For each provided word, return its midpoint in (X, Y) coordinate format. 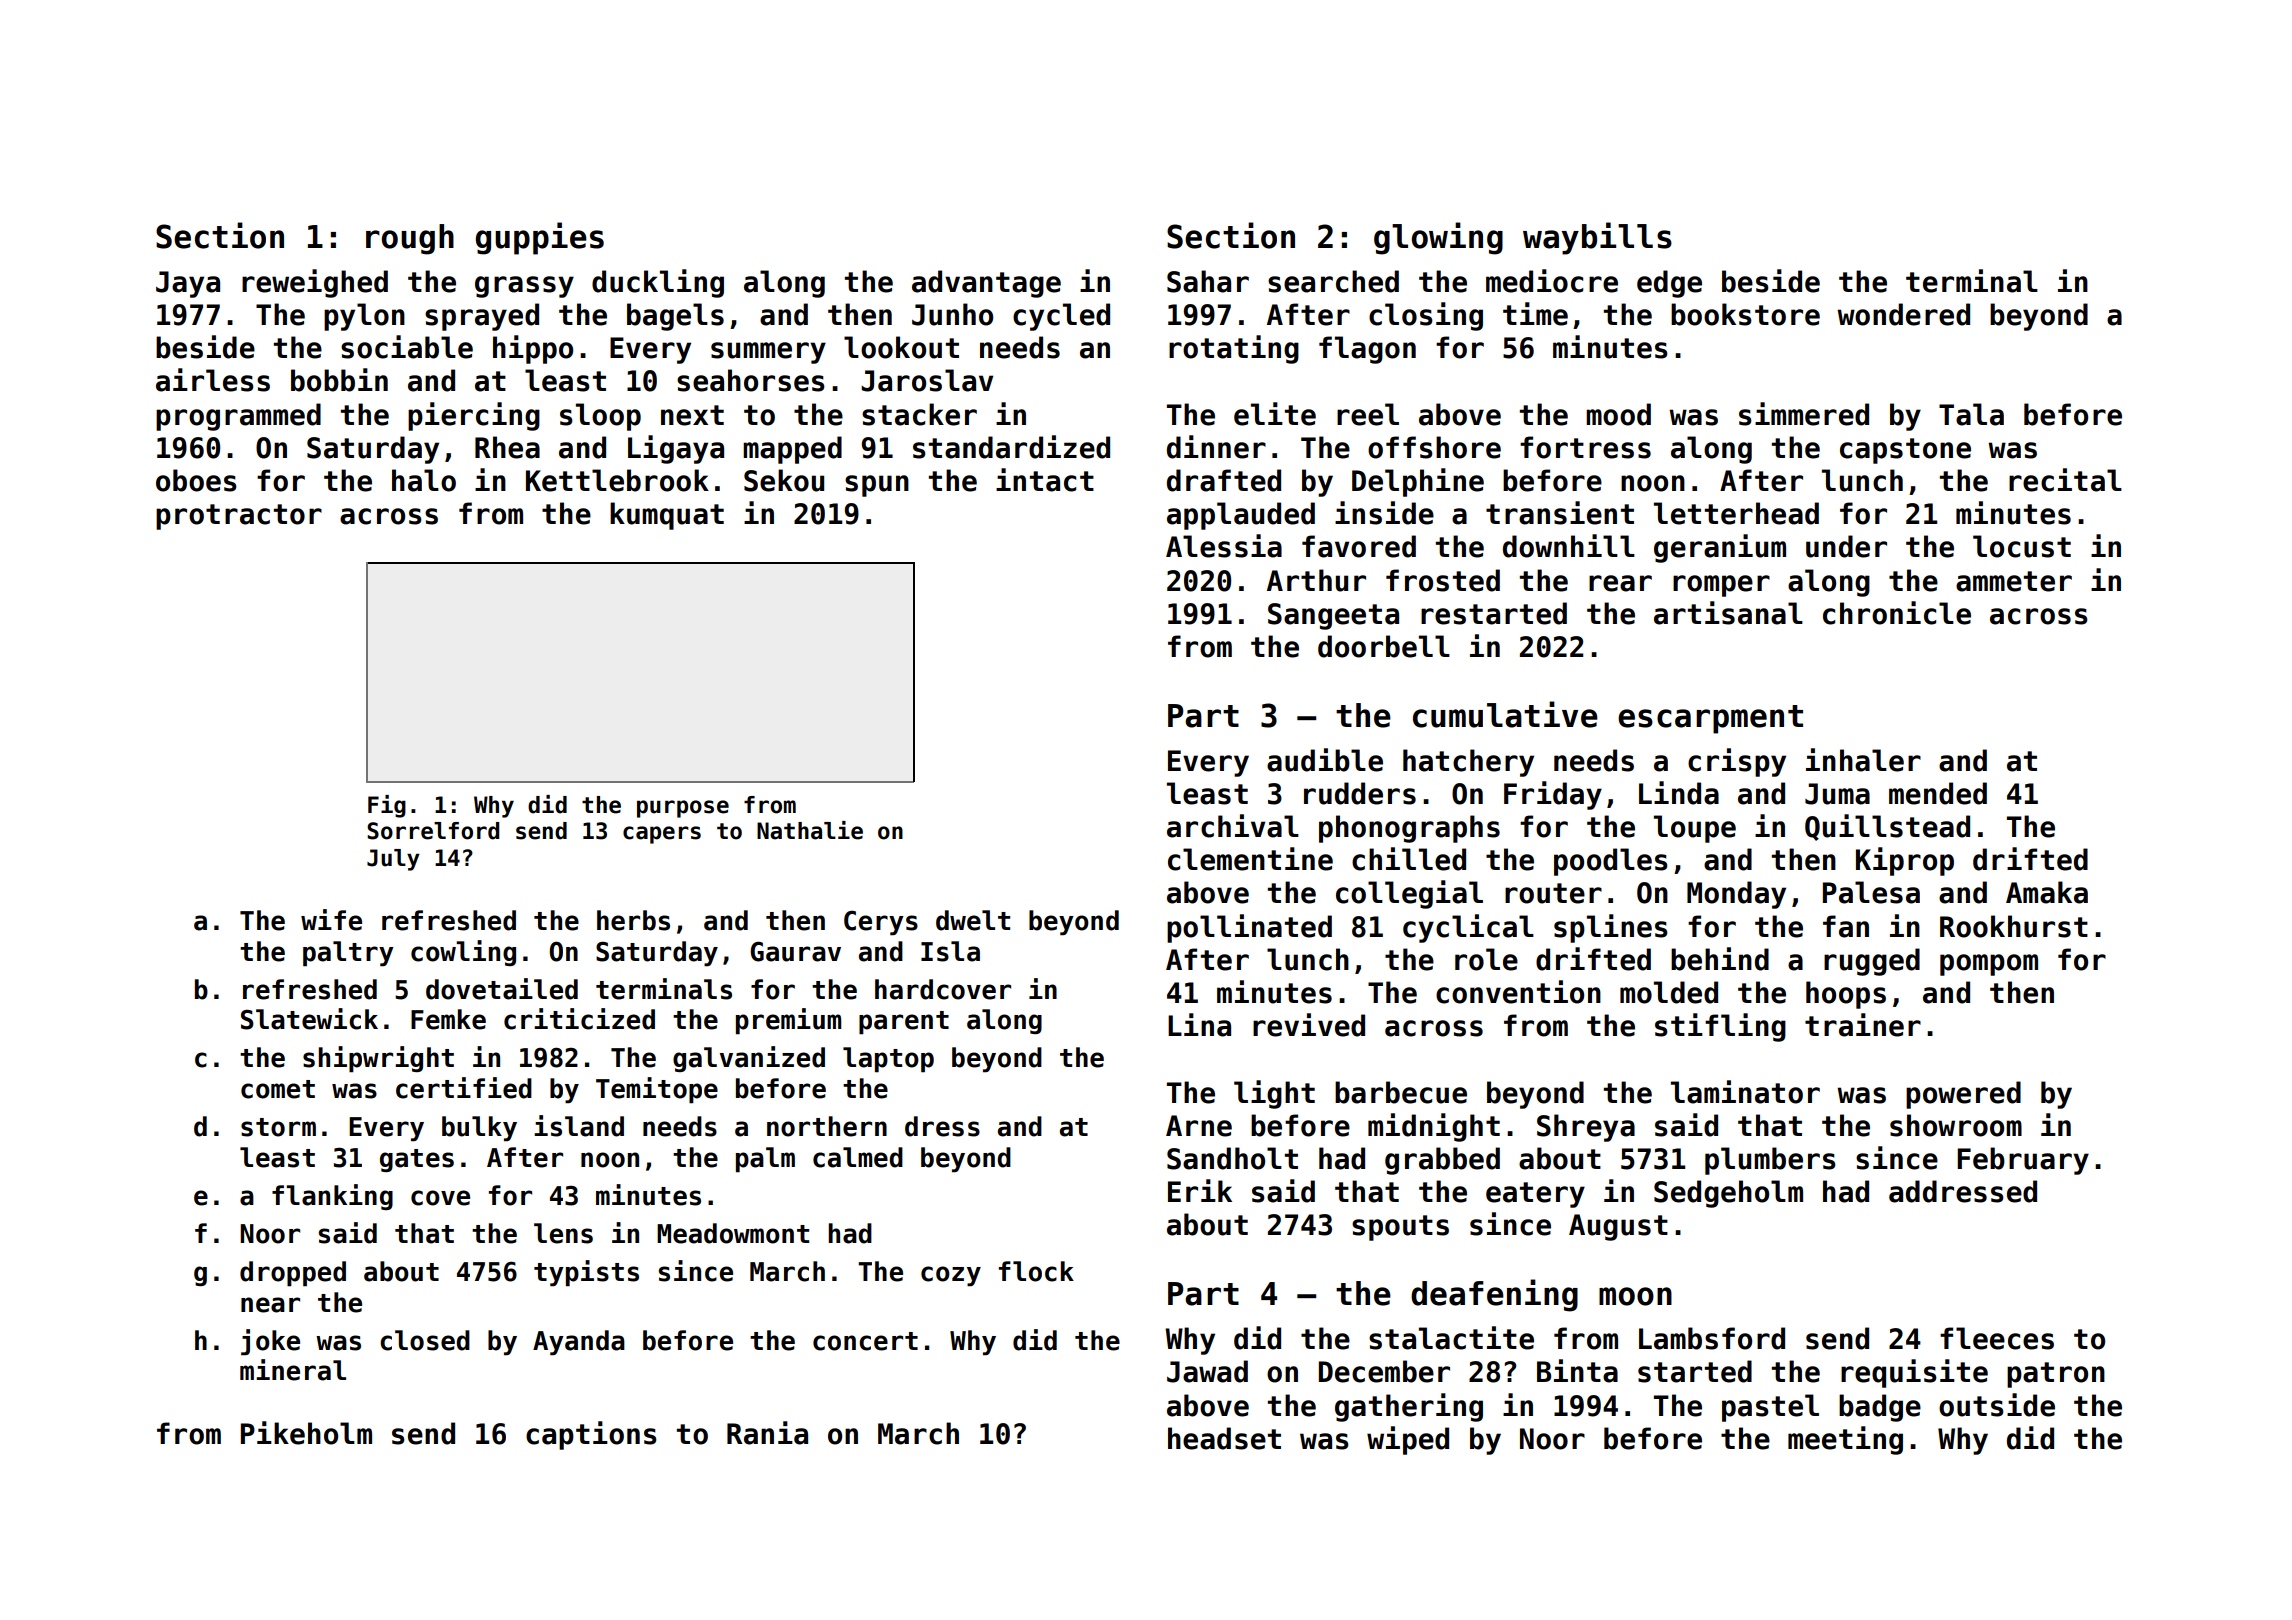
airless (213, 380)
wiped (1408, 1440)
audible (1325, 760)
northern (827, 1126)
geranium (1720, 548)
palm (765, 1160)
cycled (1061, 317)
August (1618, 1227)
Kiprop (1905, 861)
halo (424, 480)
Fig (387, 806)
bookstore (1745, 314)
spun (877, 486)
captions (591, 1435)
